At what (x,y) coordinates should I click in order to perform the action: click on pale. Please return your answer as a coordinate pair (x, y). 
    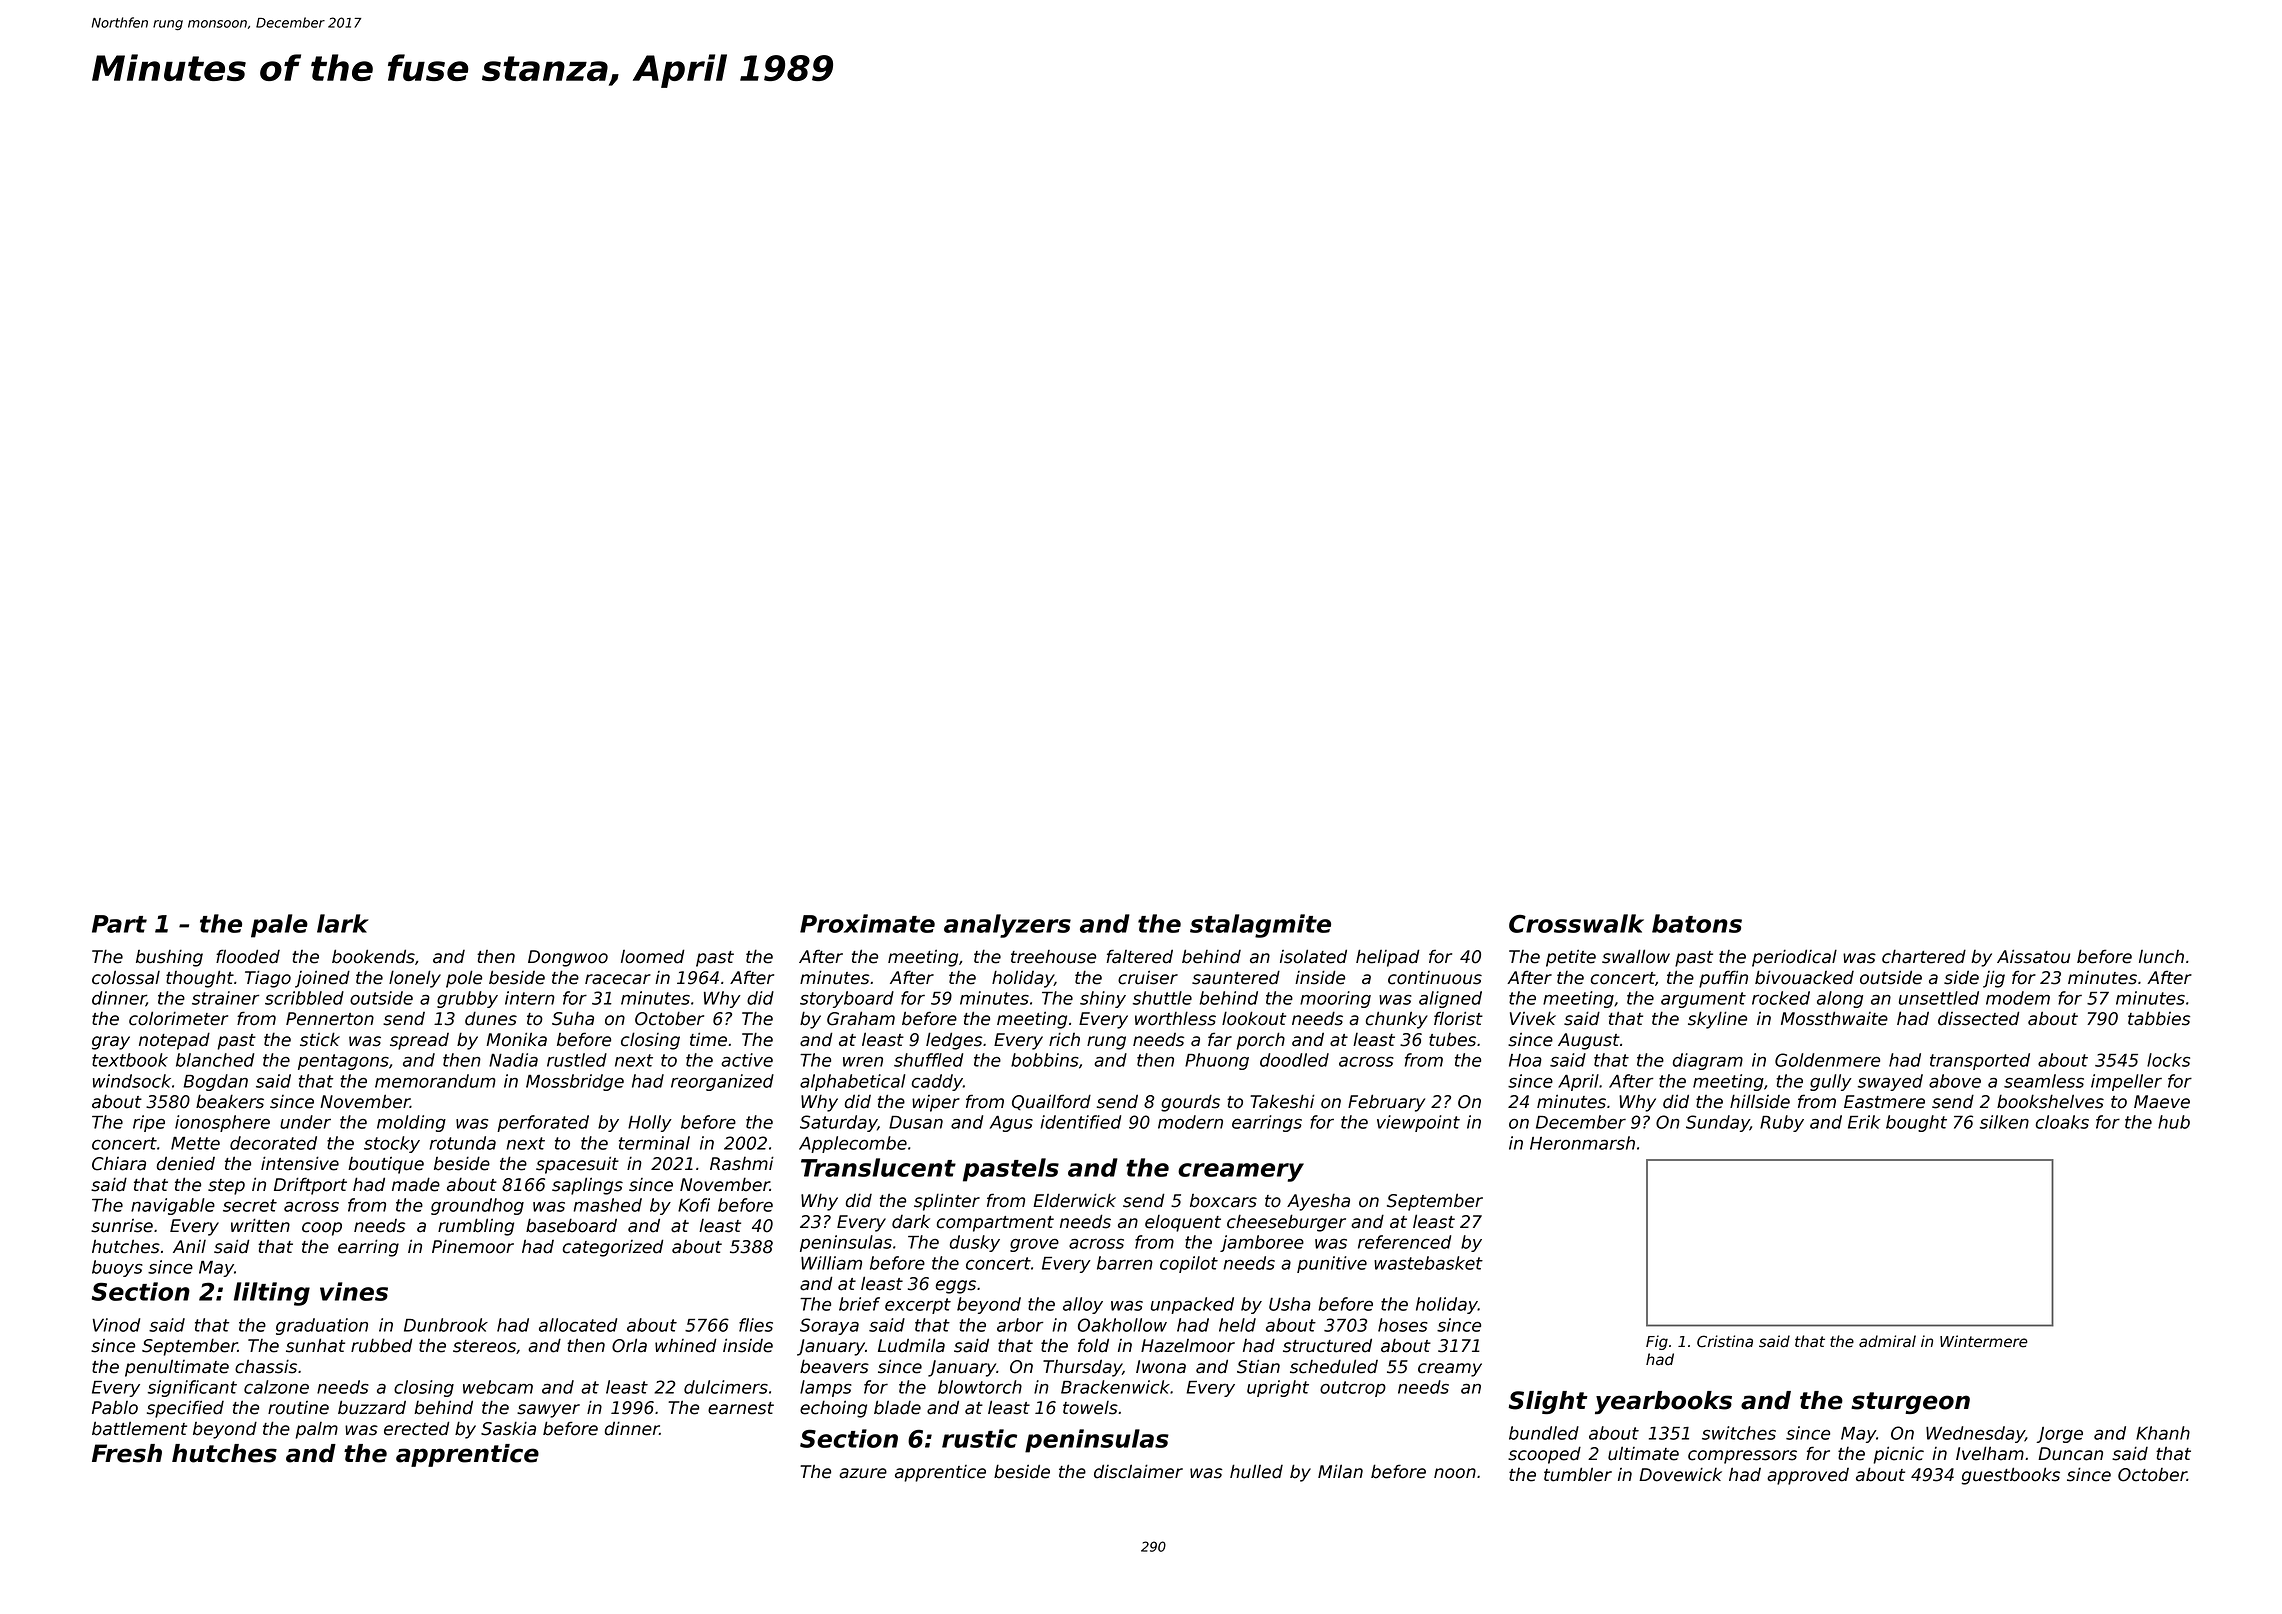
    Looking at the image, I should click on (279, 926).
